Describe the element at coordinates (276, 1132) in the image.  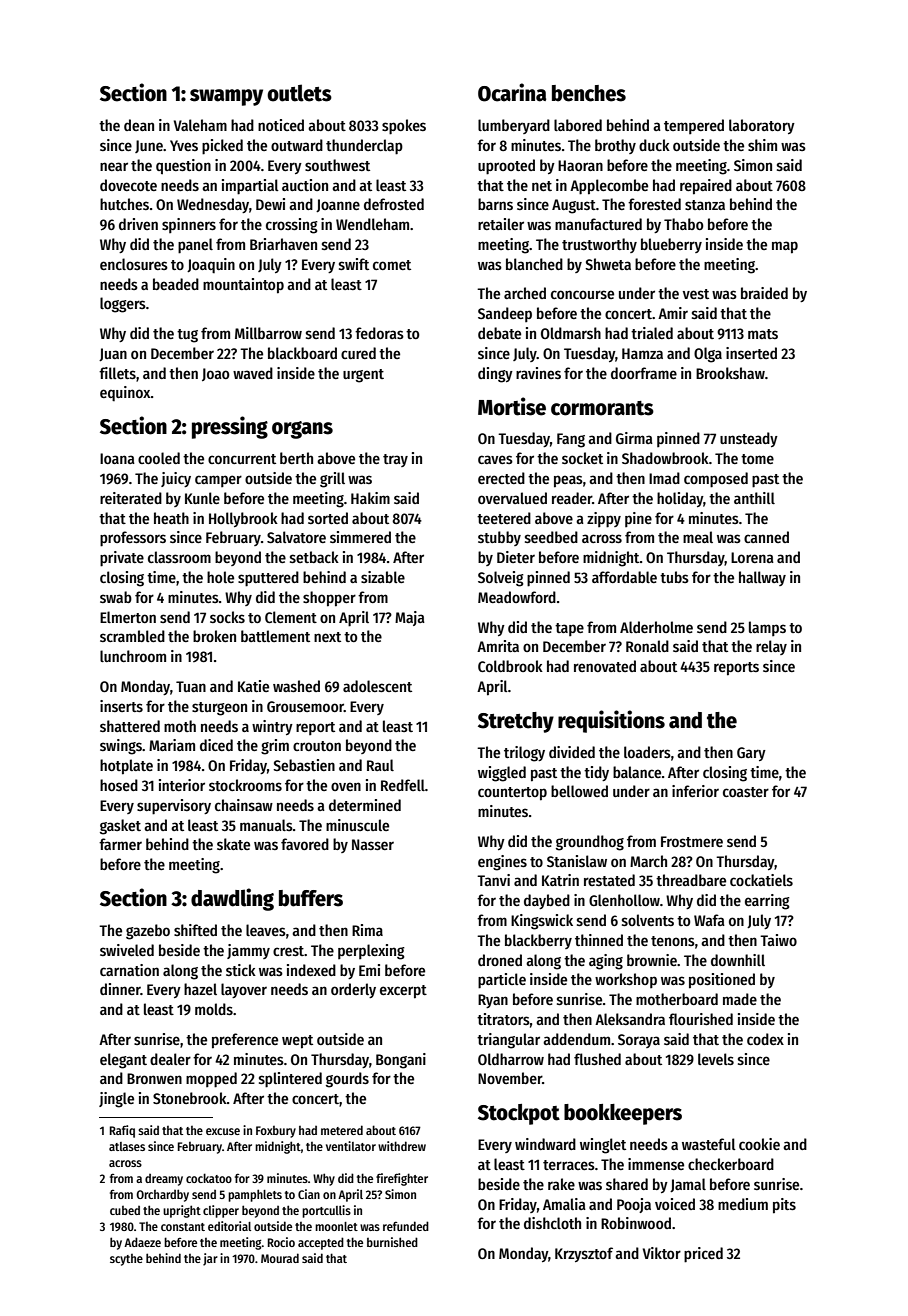
I see `Foxbury` at that location.
